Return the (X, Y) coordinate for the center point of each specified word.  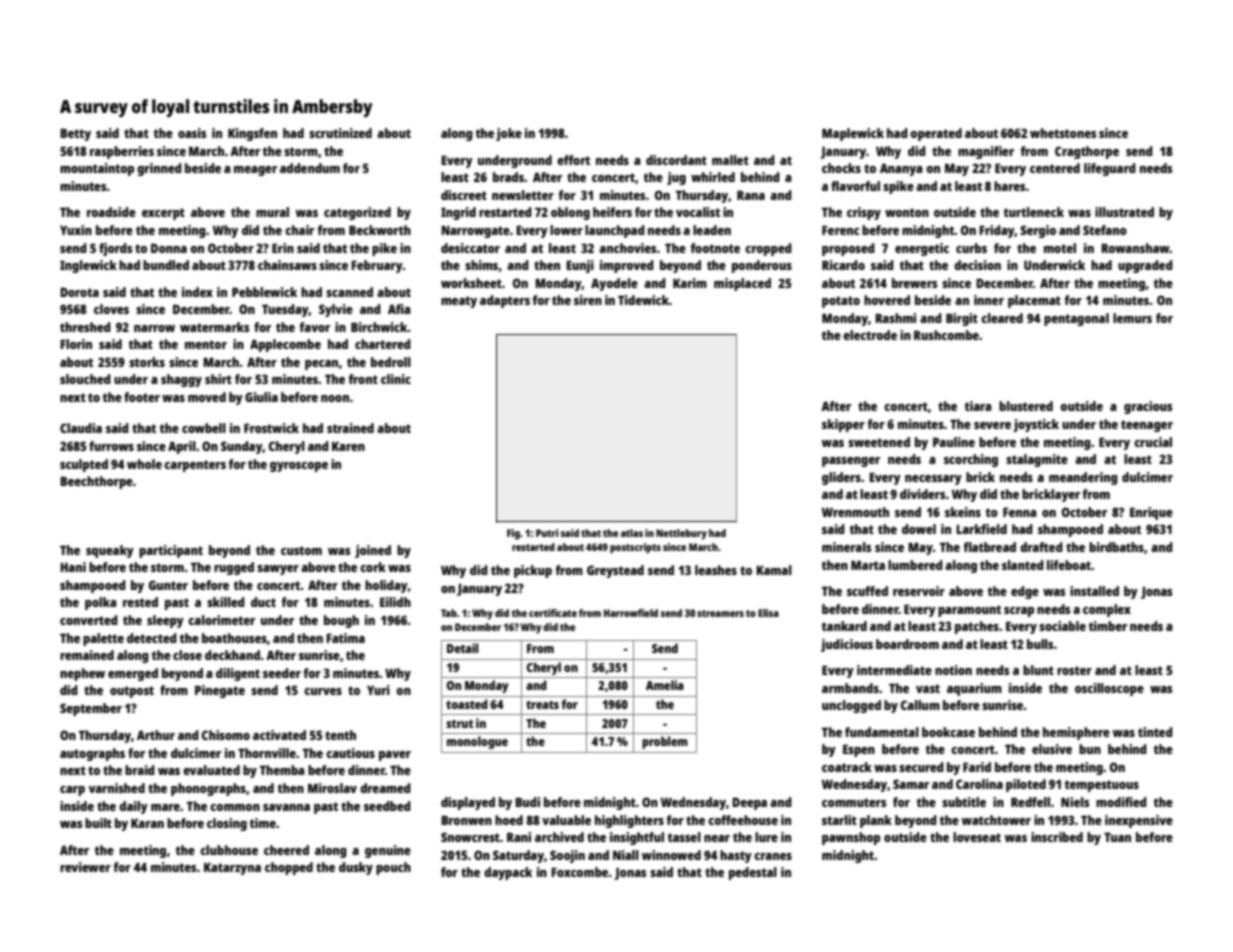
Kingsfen (252, 134)
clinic (396, 379)
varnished (116, 788)
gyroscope (299, 467)
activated (279, 735)
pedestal (753, 873)
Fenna (1020, 512)
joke (509, 134)
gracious (1148, 407)
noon (335, 398)
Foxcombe (579, 872)
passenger (851, 462)
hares (1009, 186)
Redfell (1030, 802)
